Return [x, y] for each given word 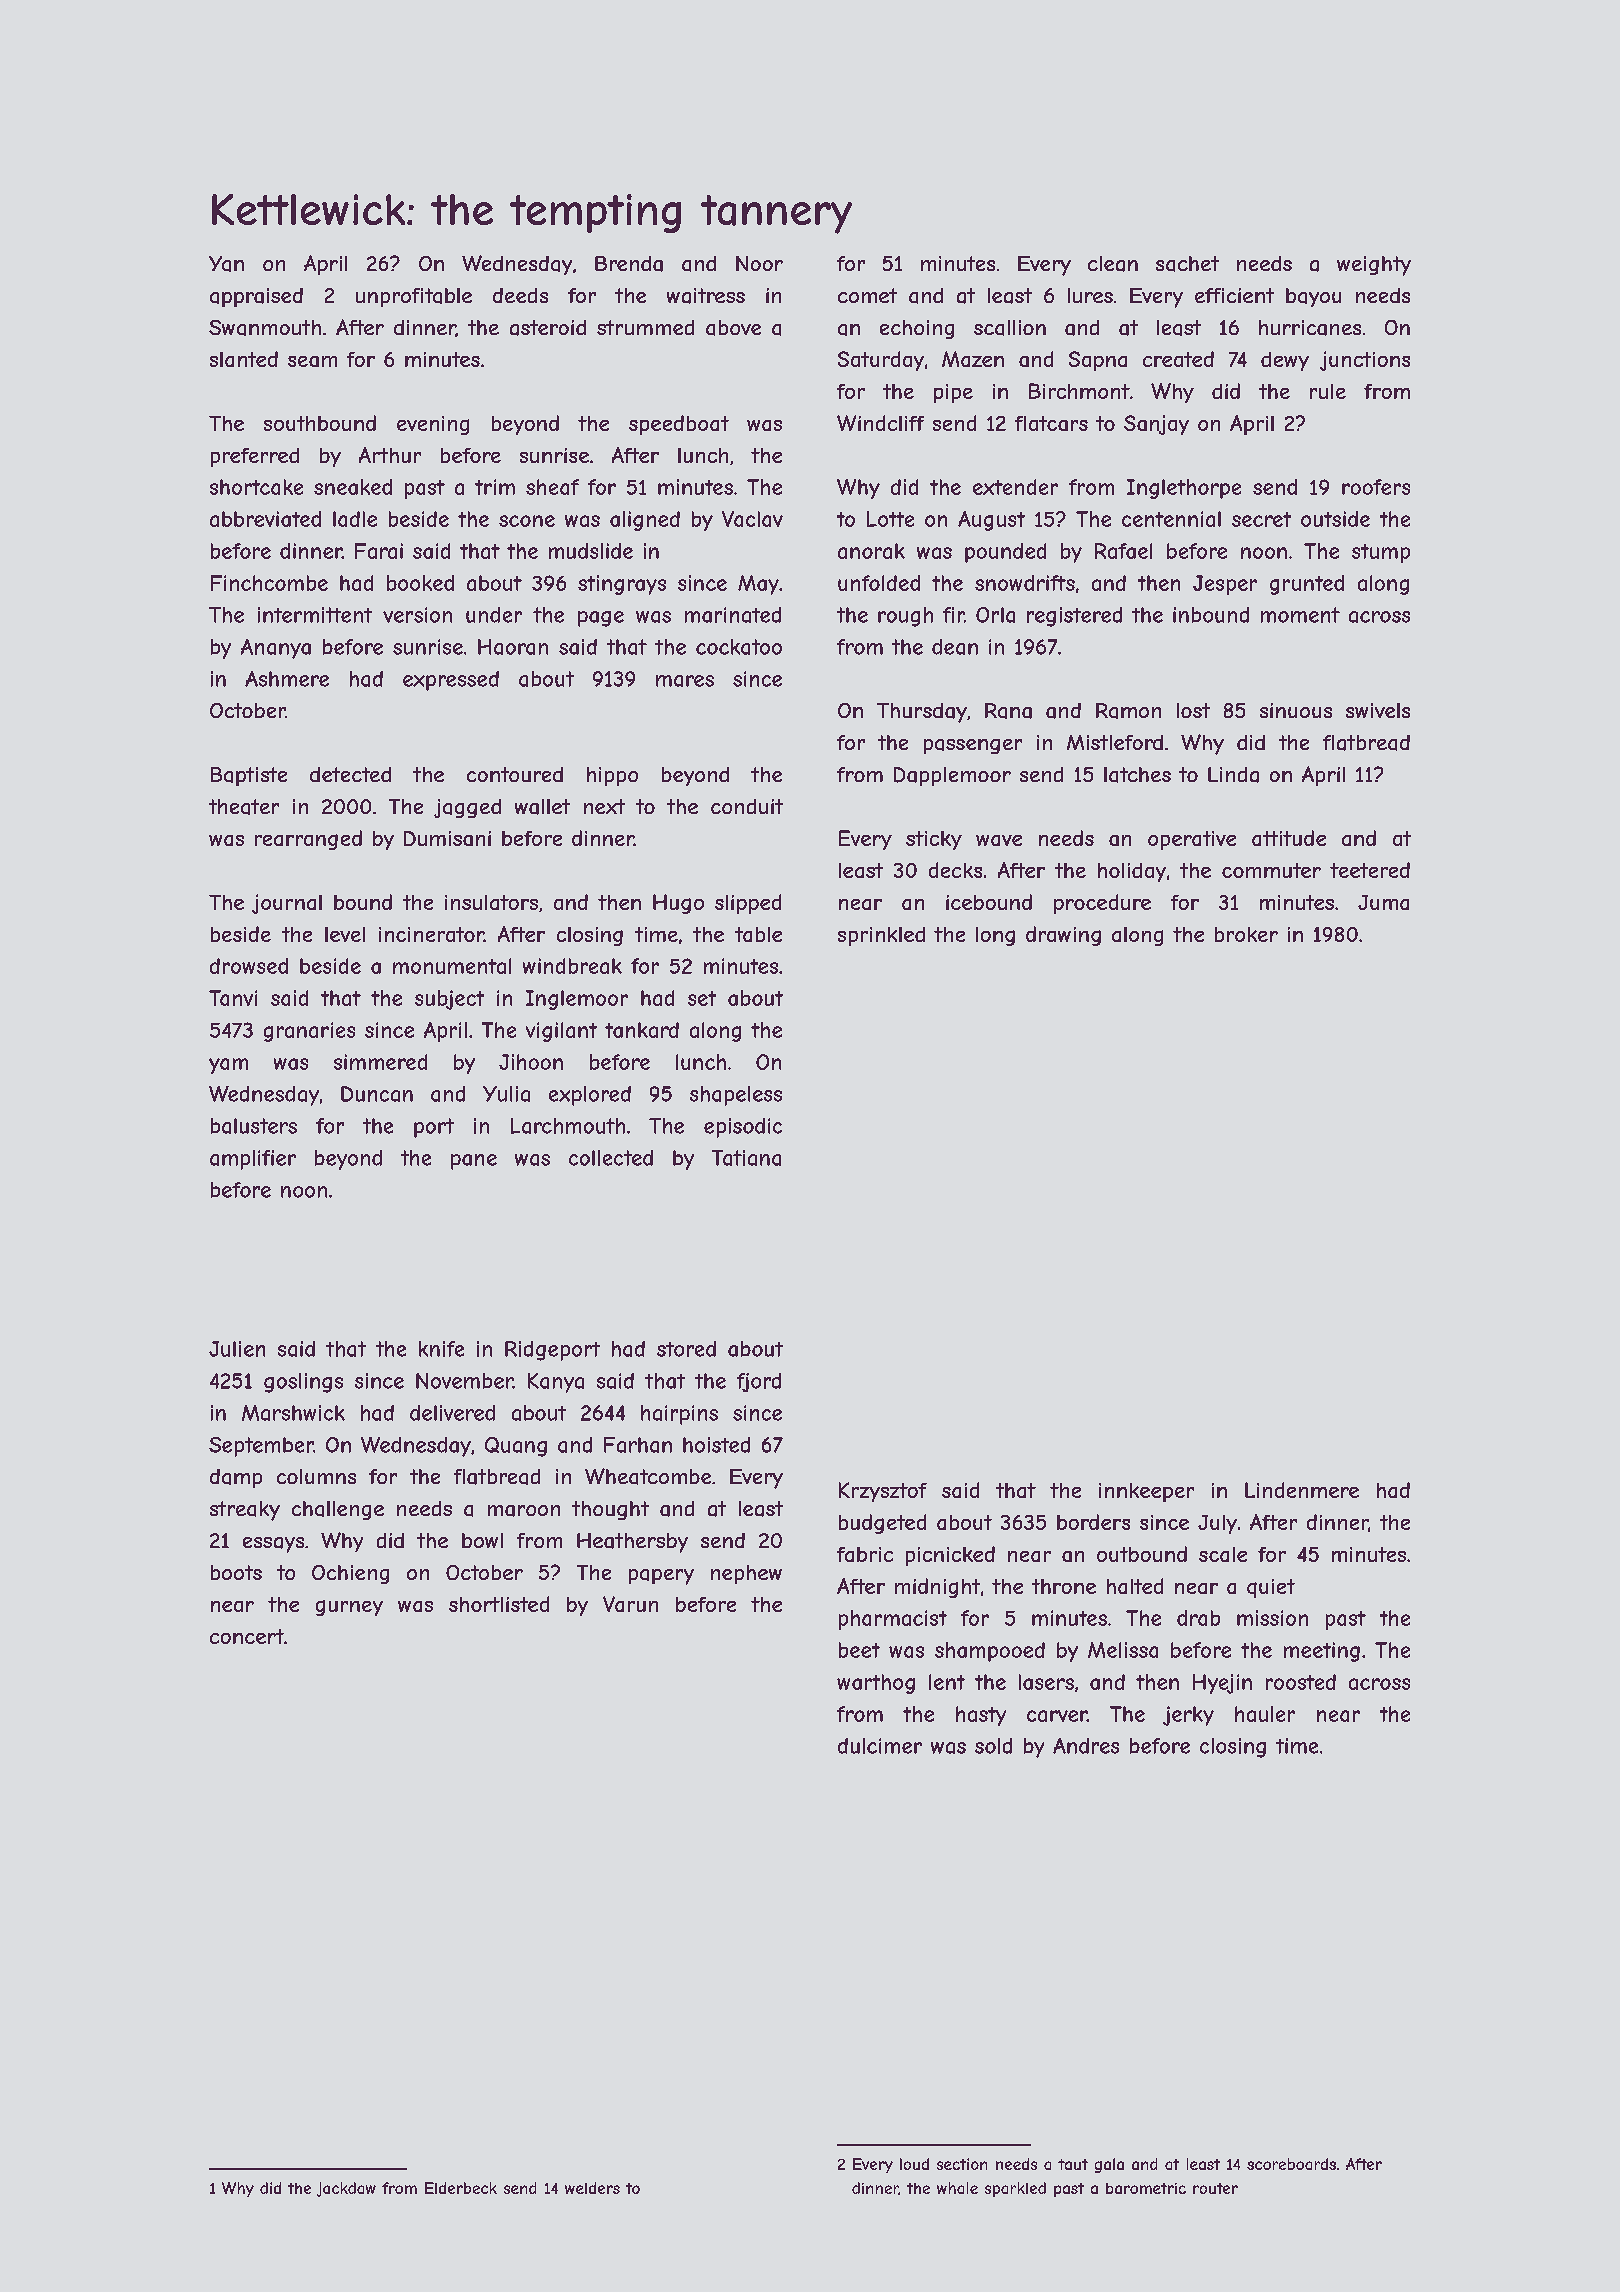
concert [247, 1636]
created [1178, 359]
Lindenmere [1302, 1490]
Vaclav [752, 519]
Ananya [276, 649]
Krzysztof [883, 1492]
